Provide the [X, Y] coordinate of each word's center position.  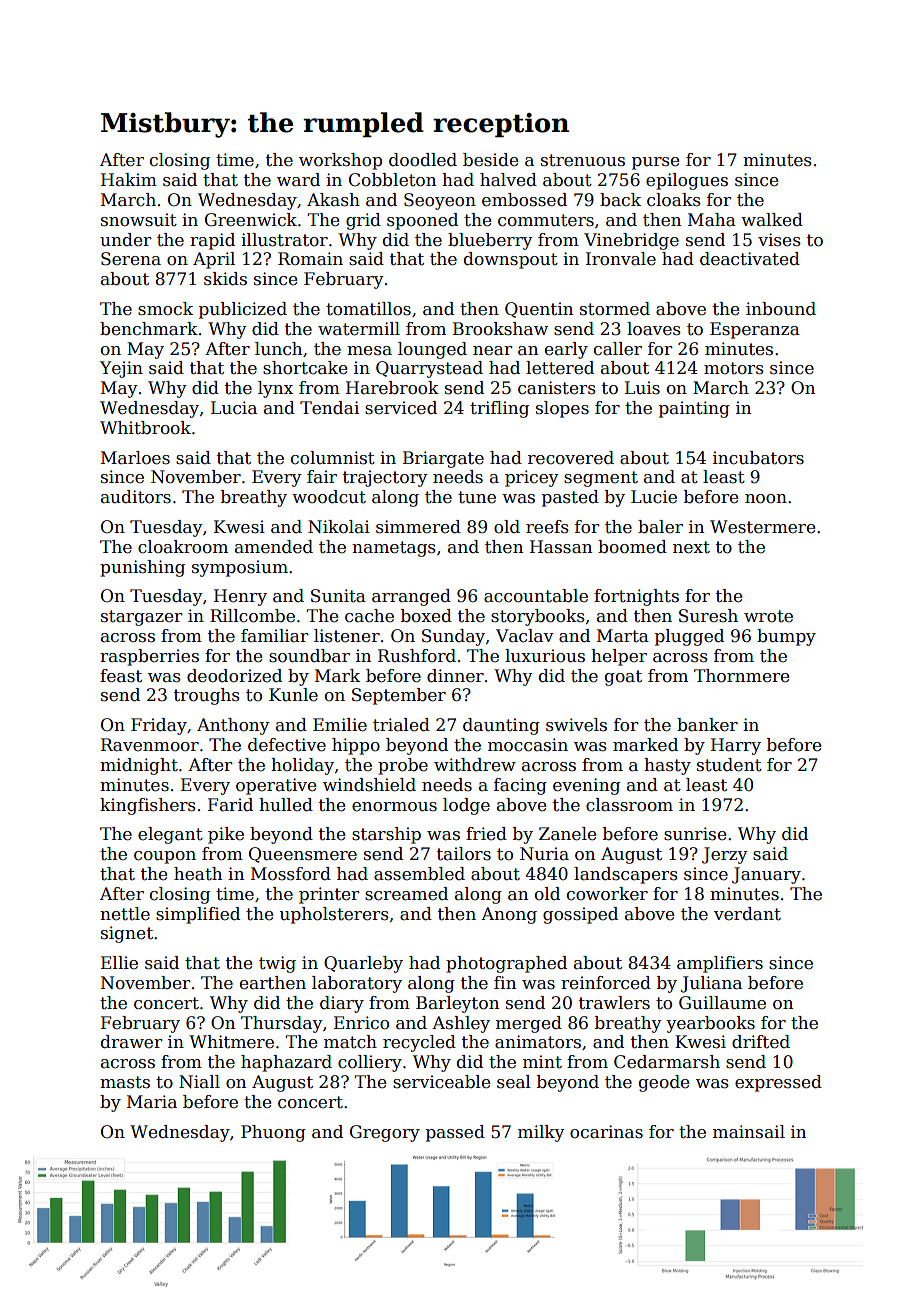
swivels [576, 725]
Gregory [385, 1133]
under [125, 240]
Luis [642, 388]
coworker [607, 894]
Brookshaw [500, 329]
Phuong [273, 1133]
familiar [274, 636]
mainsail [749, 1132]
